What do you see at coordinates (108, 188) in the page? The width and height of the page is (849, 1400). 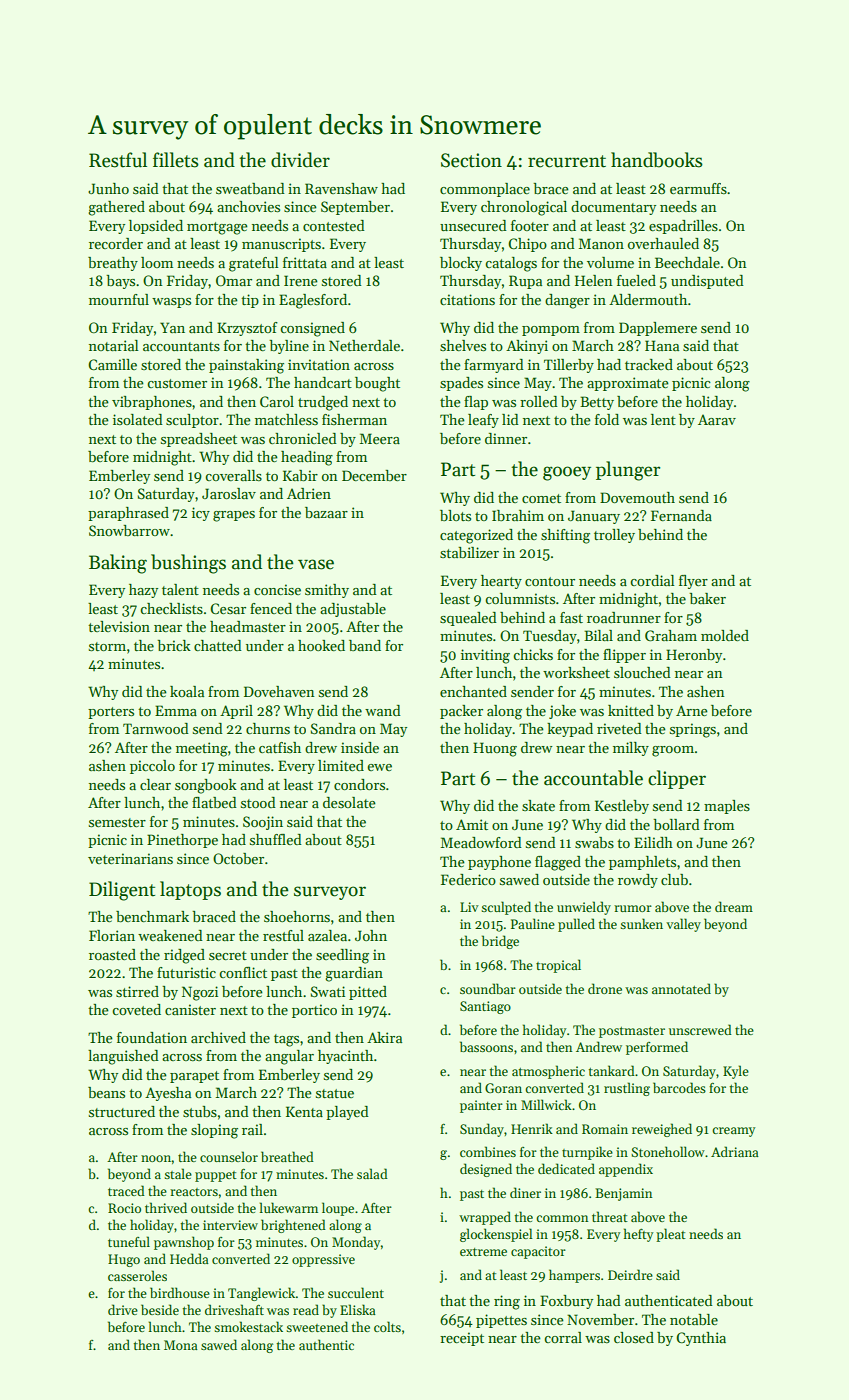 I see `Junho` at bounding box center [108, 188].
